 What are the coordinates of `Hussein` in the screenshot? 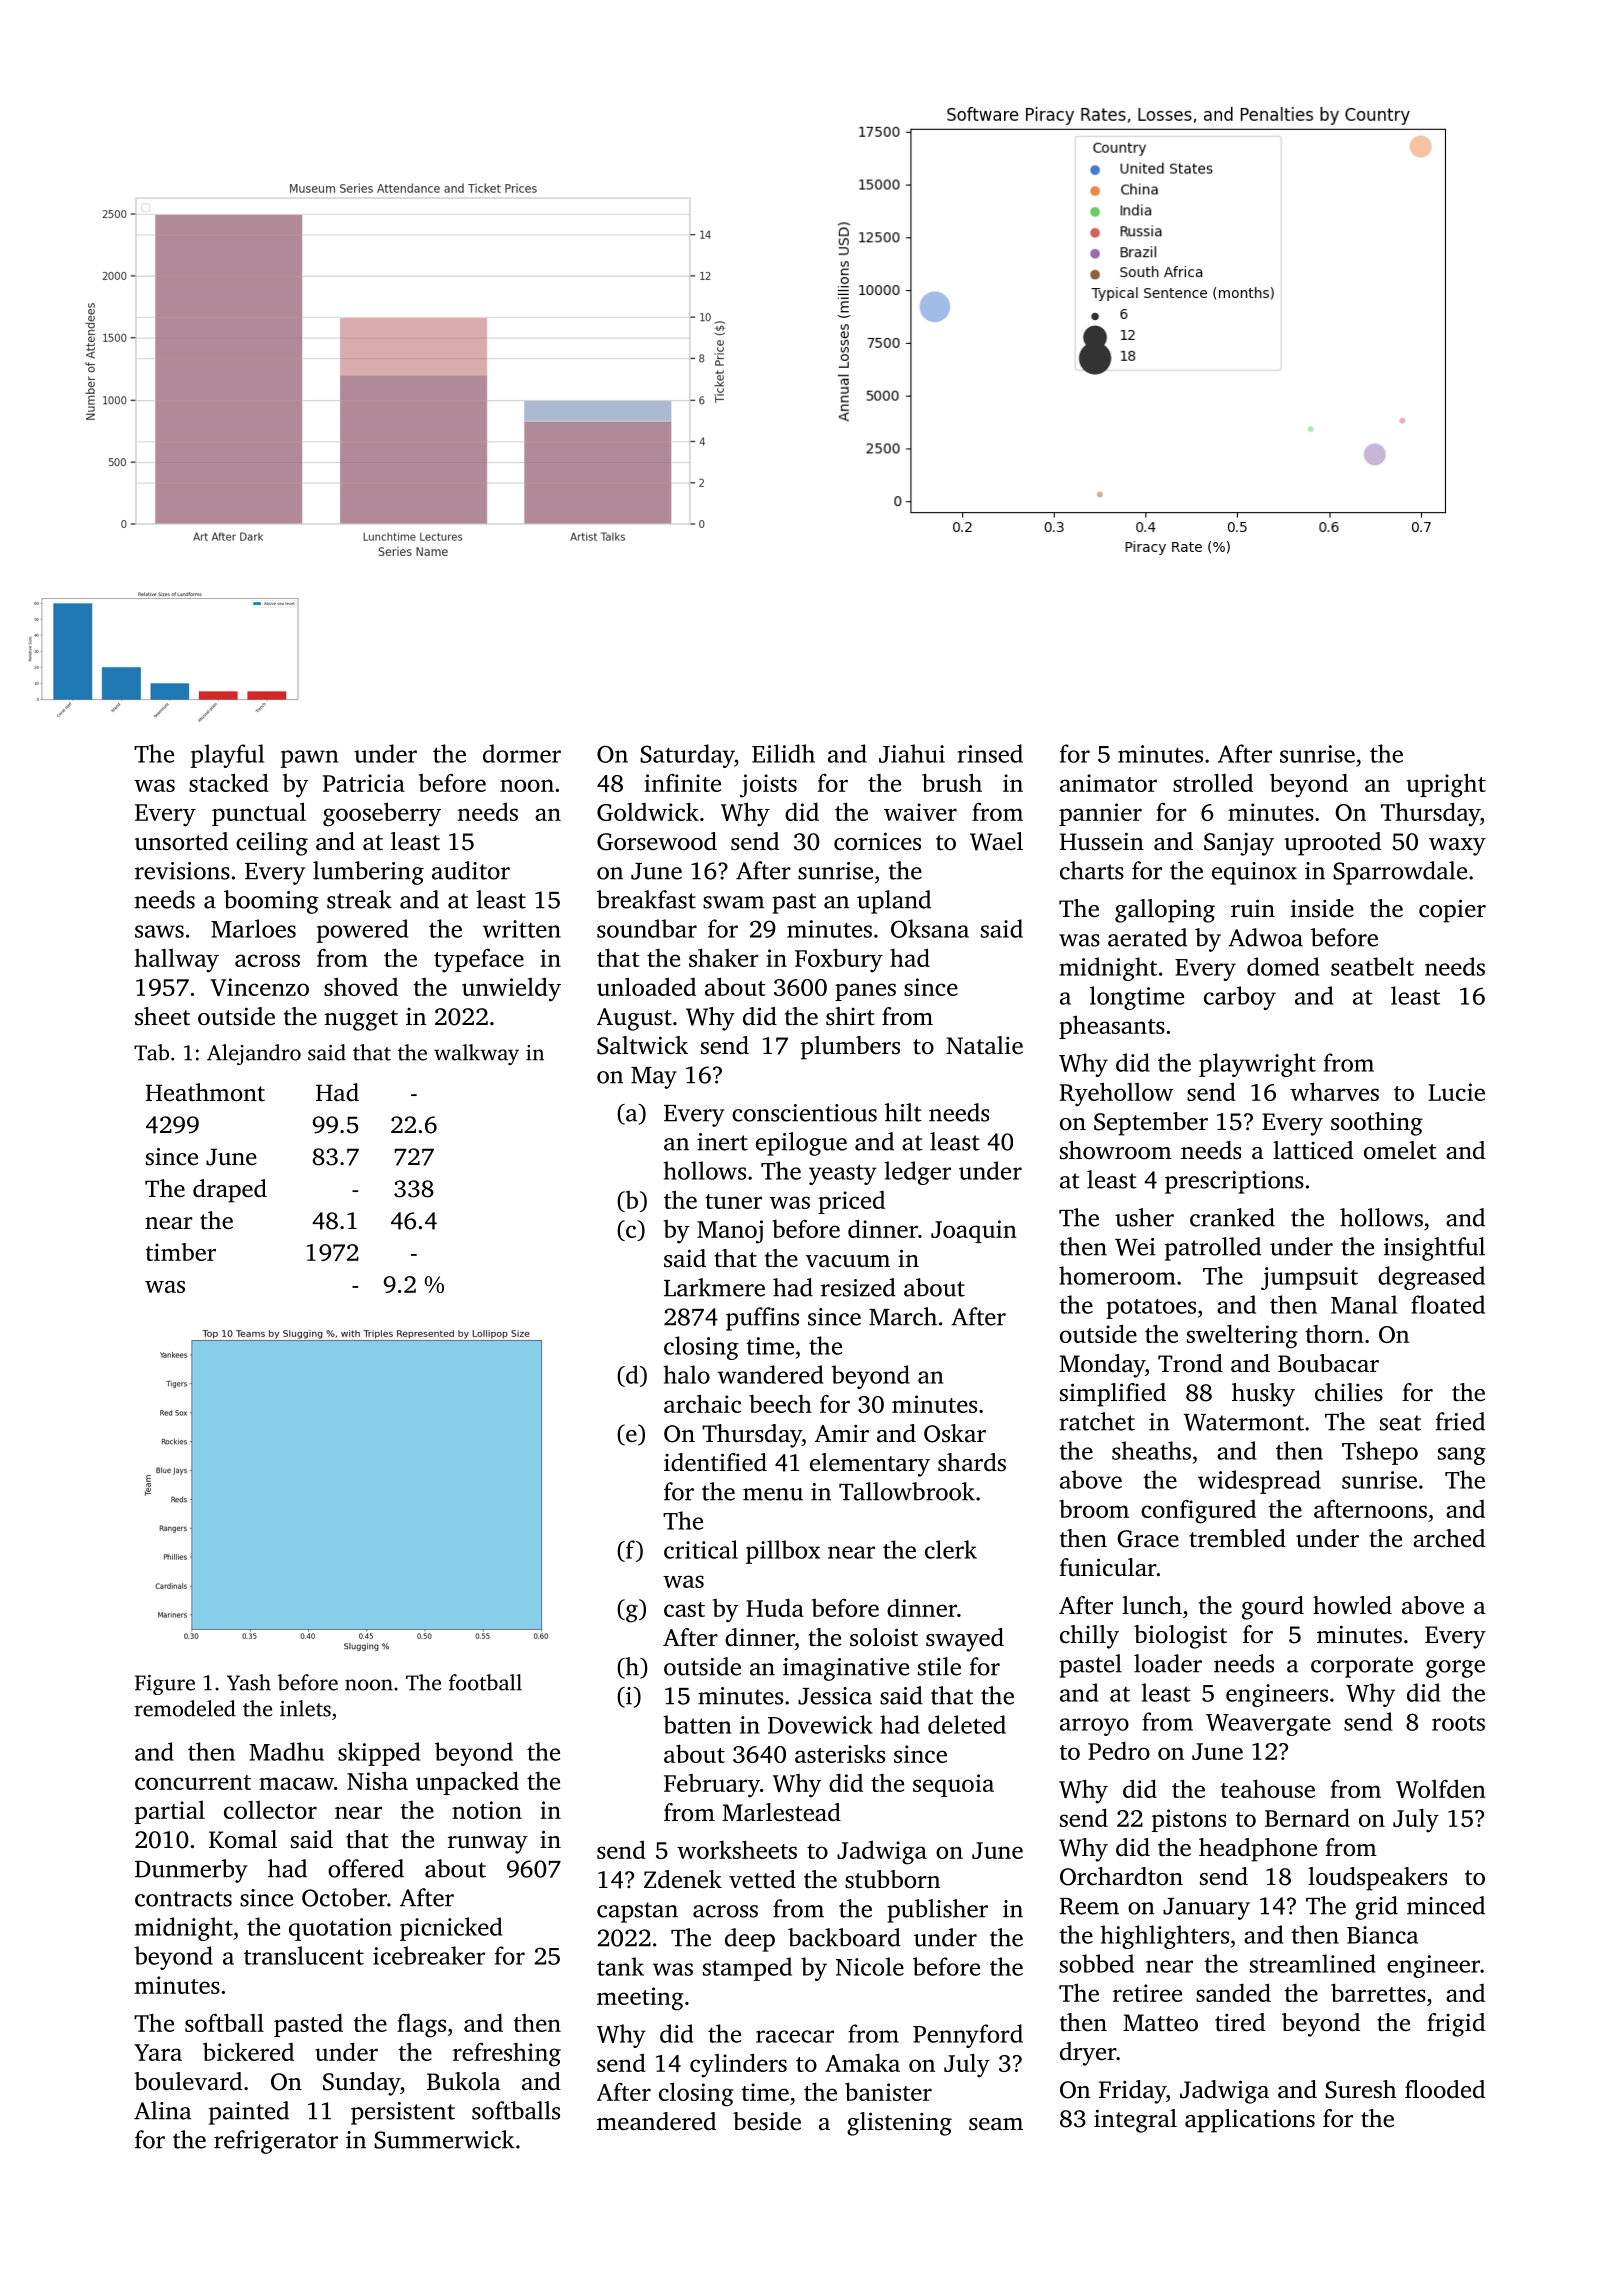 It's located at (1102, 841).
